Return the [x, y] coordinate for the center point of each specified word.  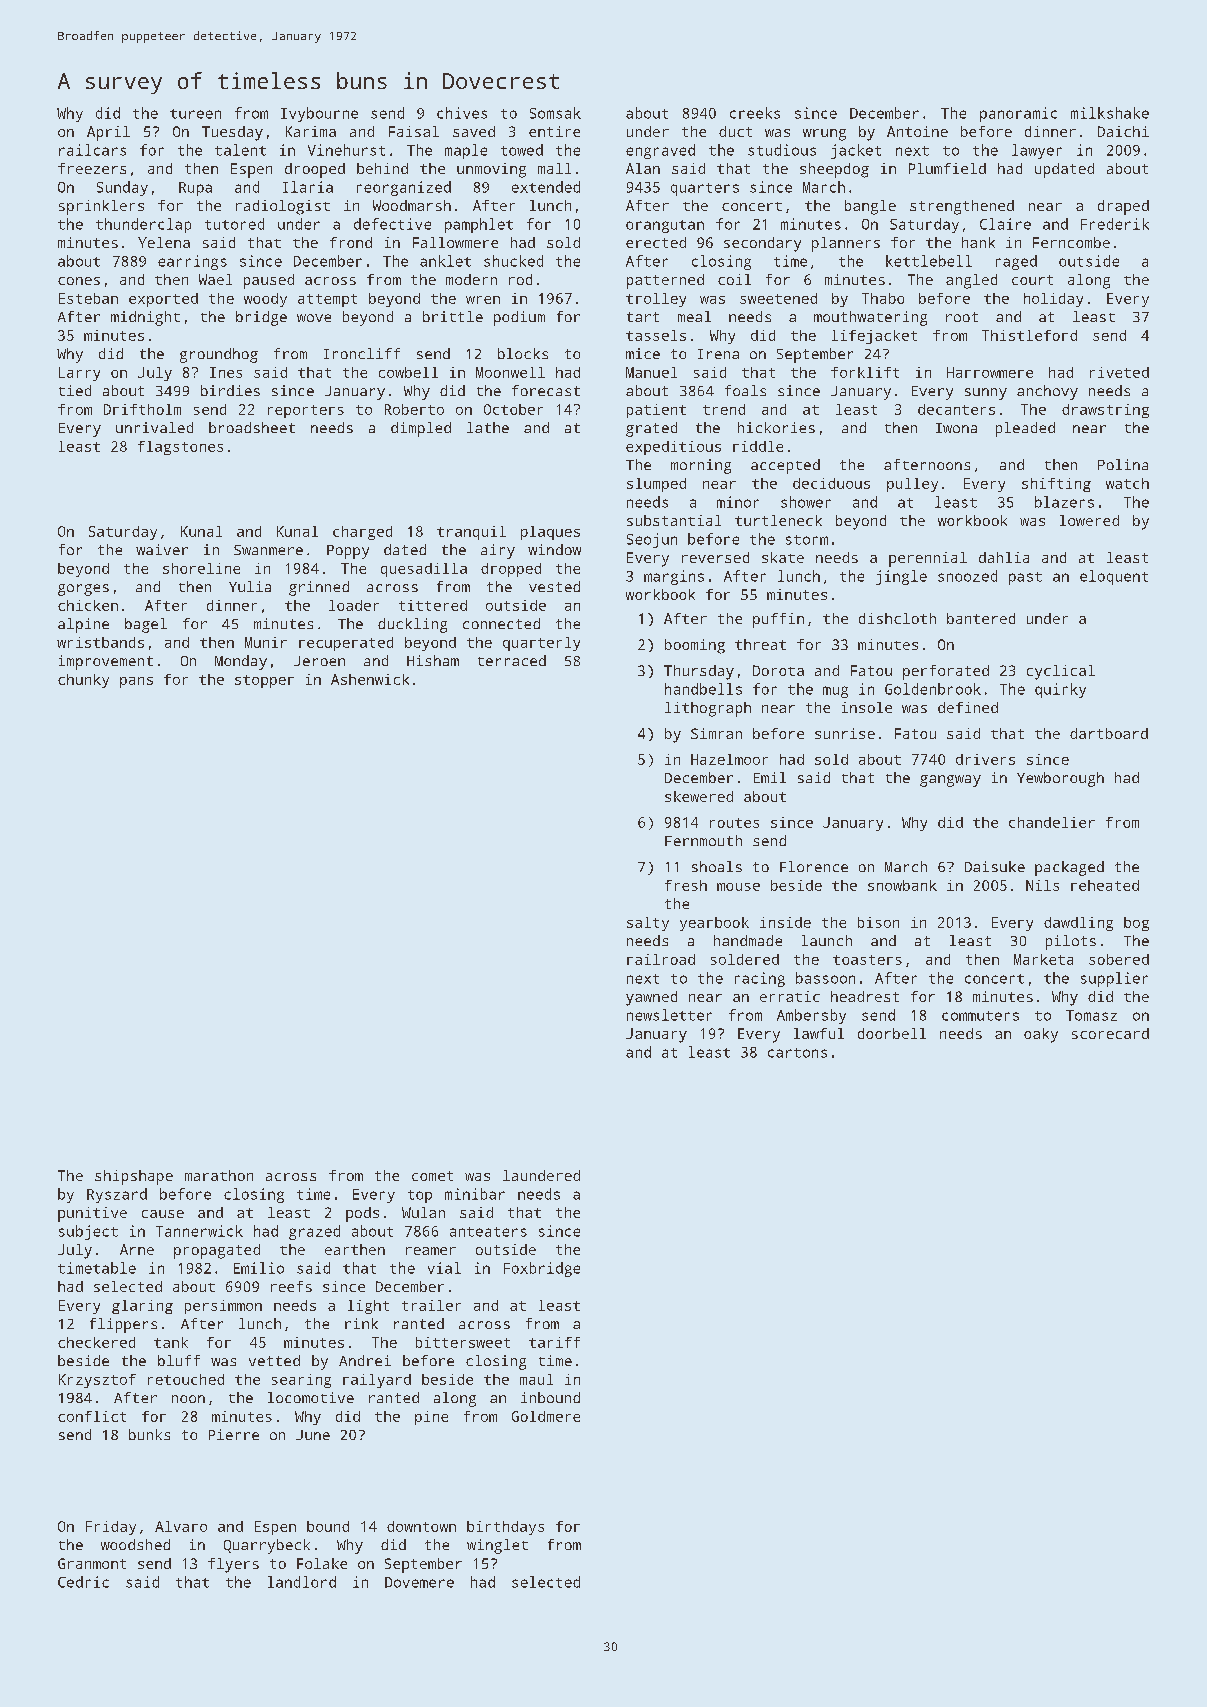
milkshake [1110, 113]
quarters [705, 189]
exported [163, 300]
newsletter [669, 1015]
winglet [497, 1546]
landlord [302, 1582]
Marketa [1043, 959]
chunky [83, 681]
